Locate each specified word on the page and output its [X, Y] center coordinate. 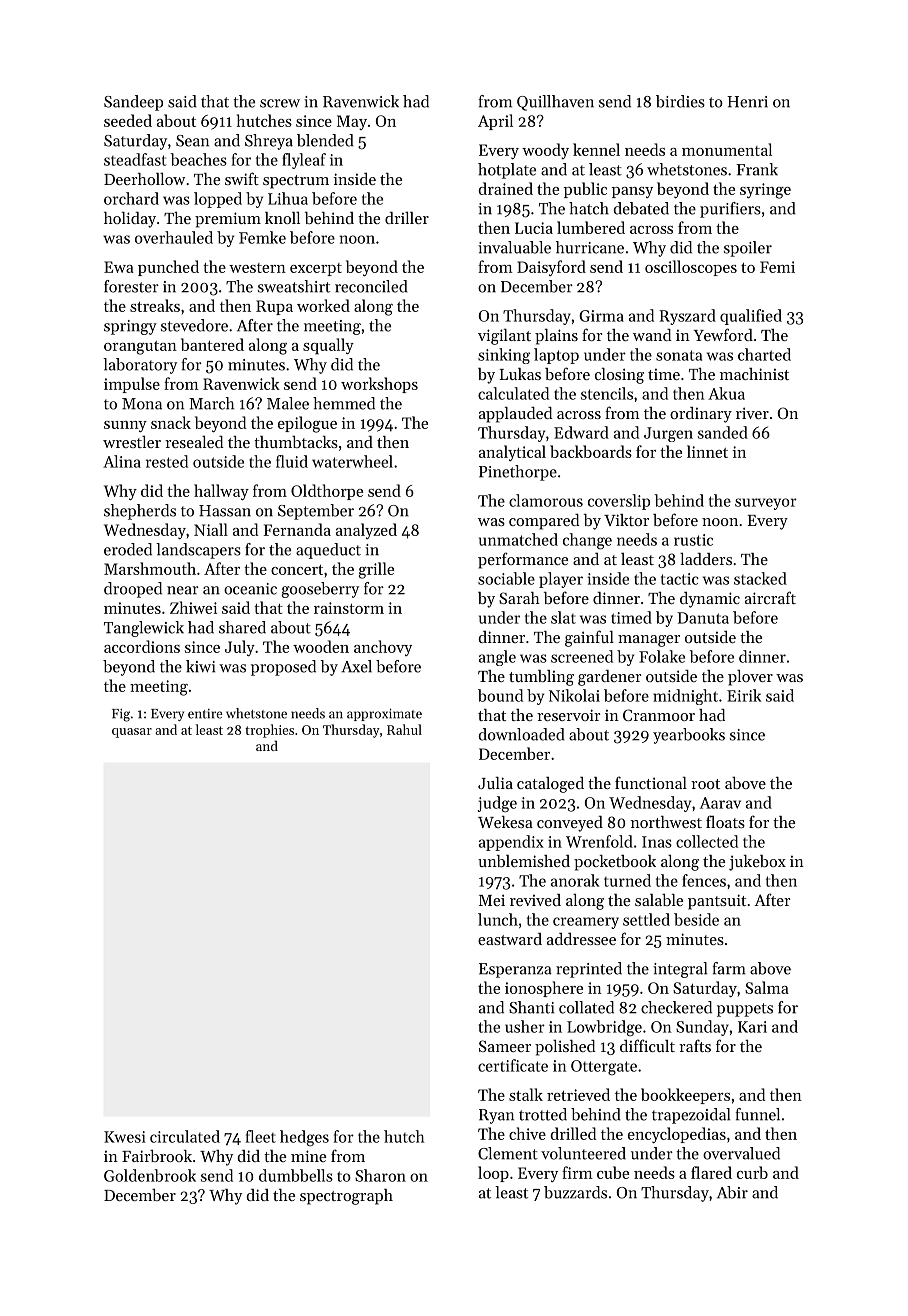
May [352, 122]
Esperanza [515, 970]
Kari [752, 1027]
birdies [680, 101]
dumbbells [296, 1175]
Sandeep [133, 103]
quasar [132, 733]
